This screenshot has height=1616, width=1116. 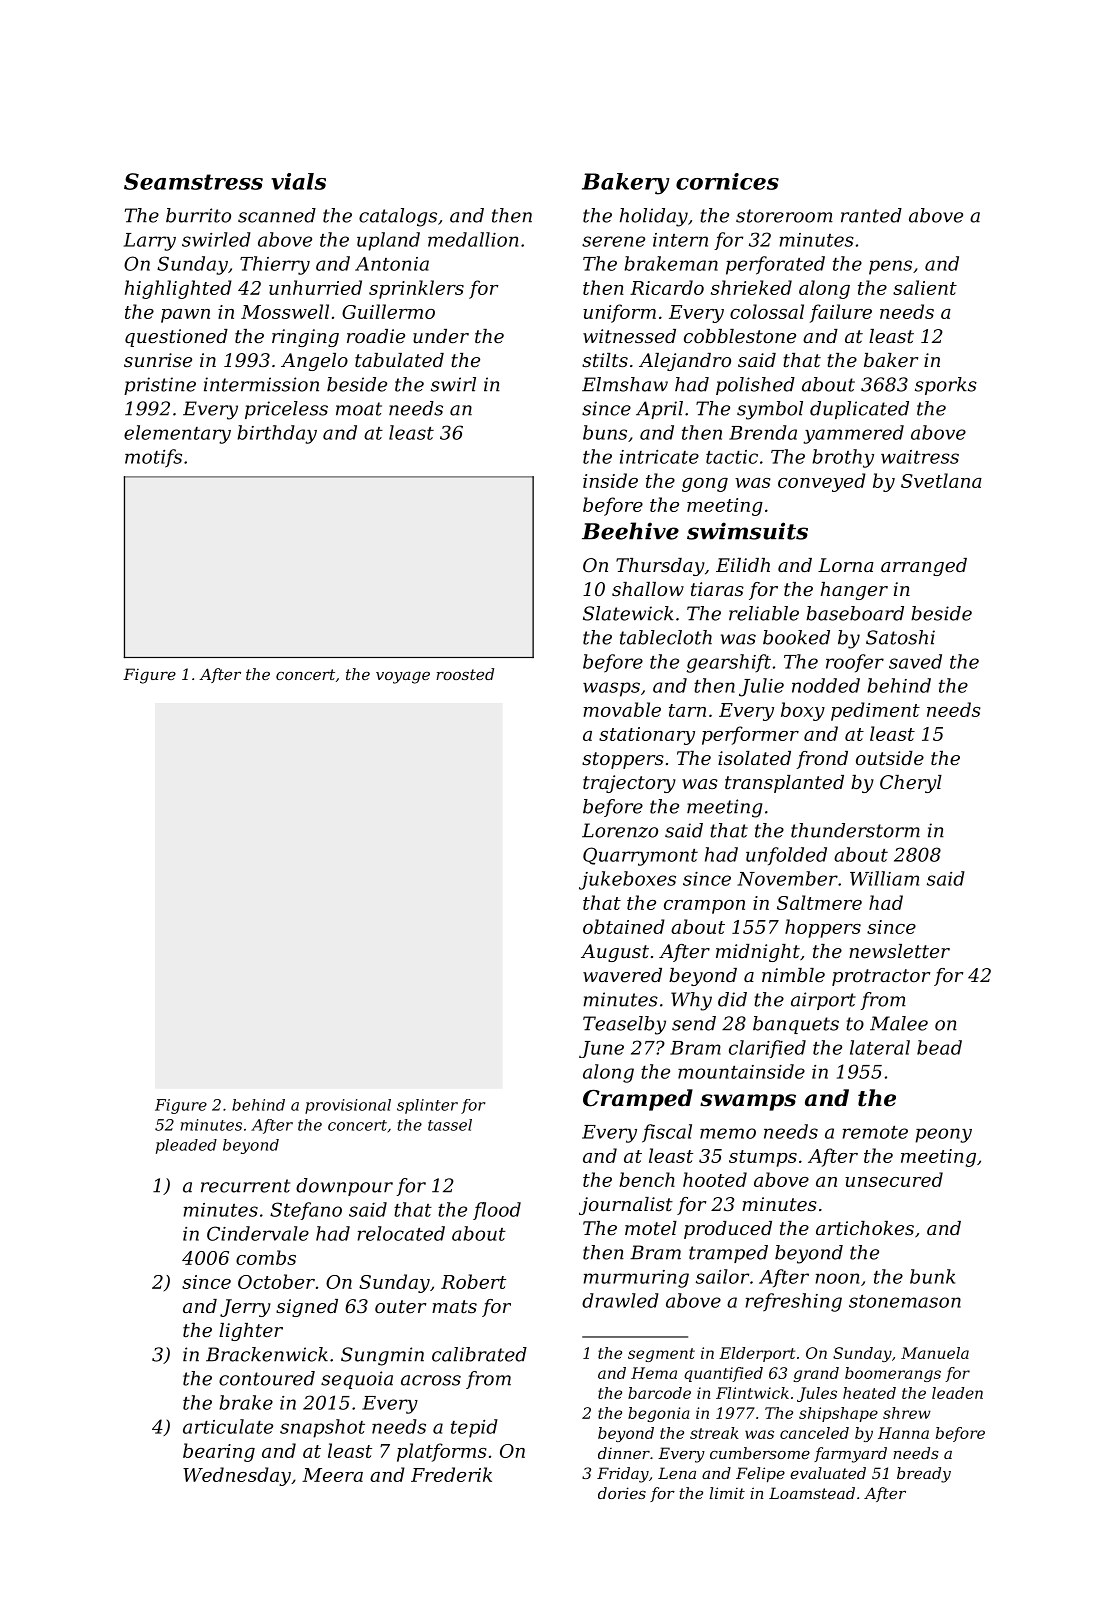 I want to click on provisional, so click(x=348, y=1106).
